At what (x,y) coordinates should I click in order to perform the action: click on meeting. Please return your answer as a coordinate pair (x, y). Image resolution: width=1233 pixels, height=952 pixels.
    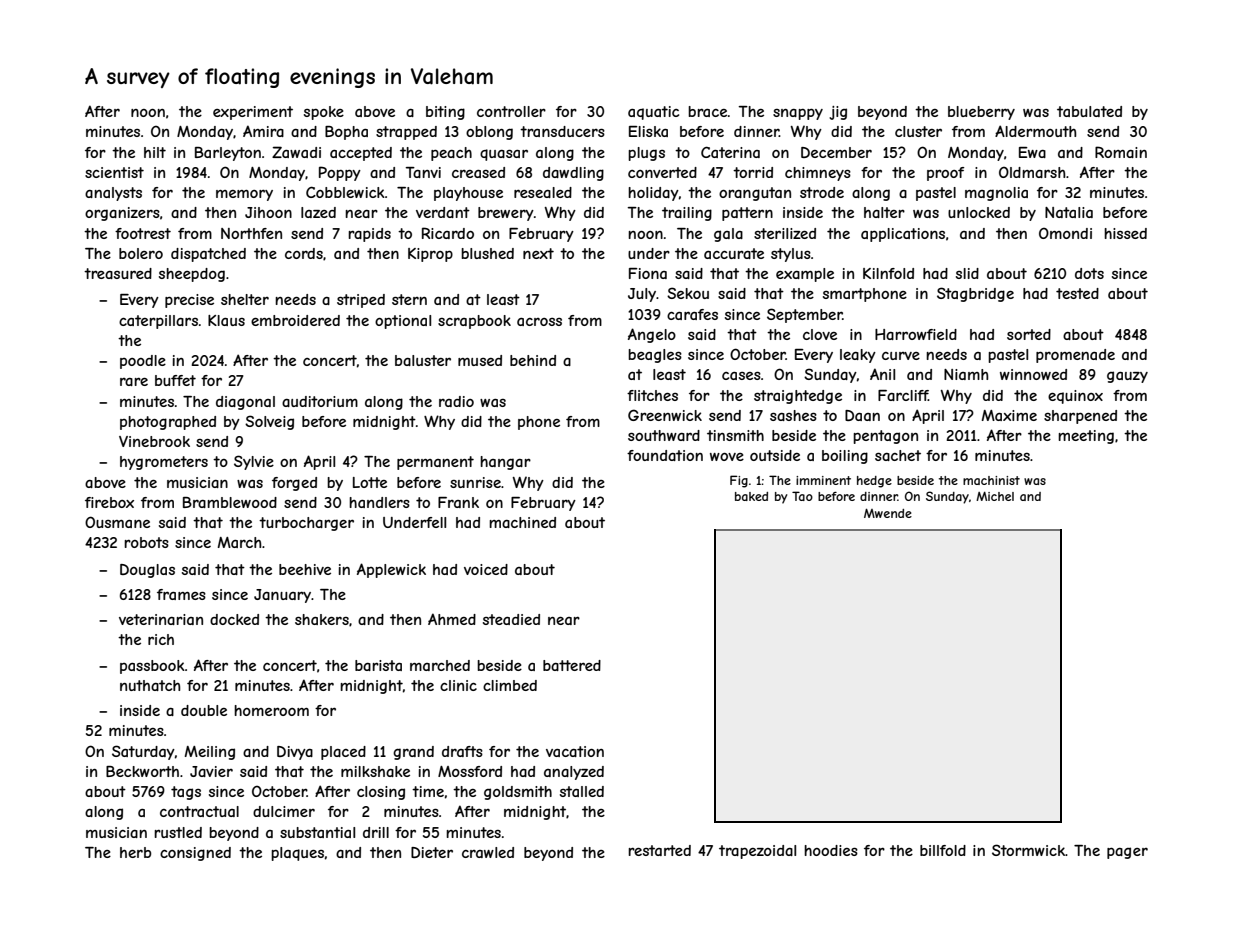
    Looking at the image, I should click on (1086, 437).
